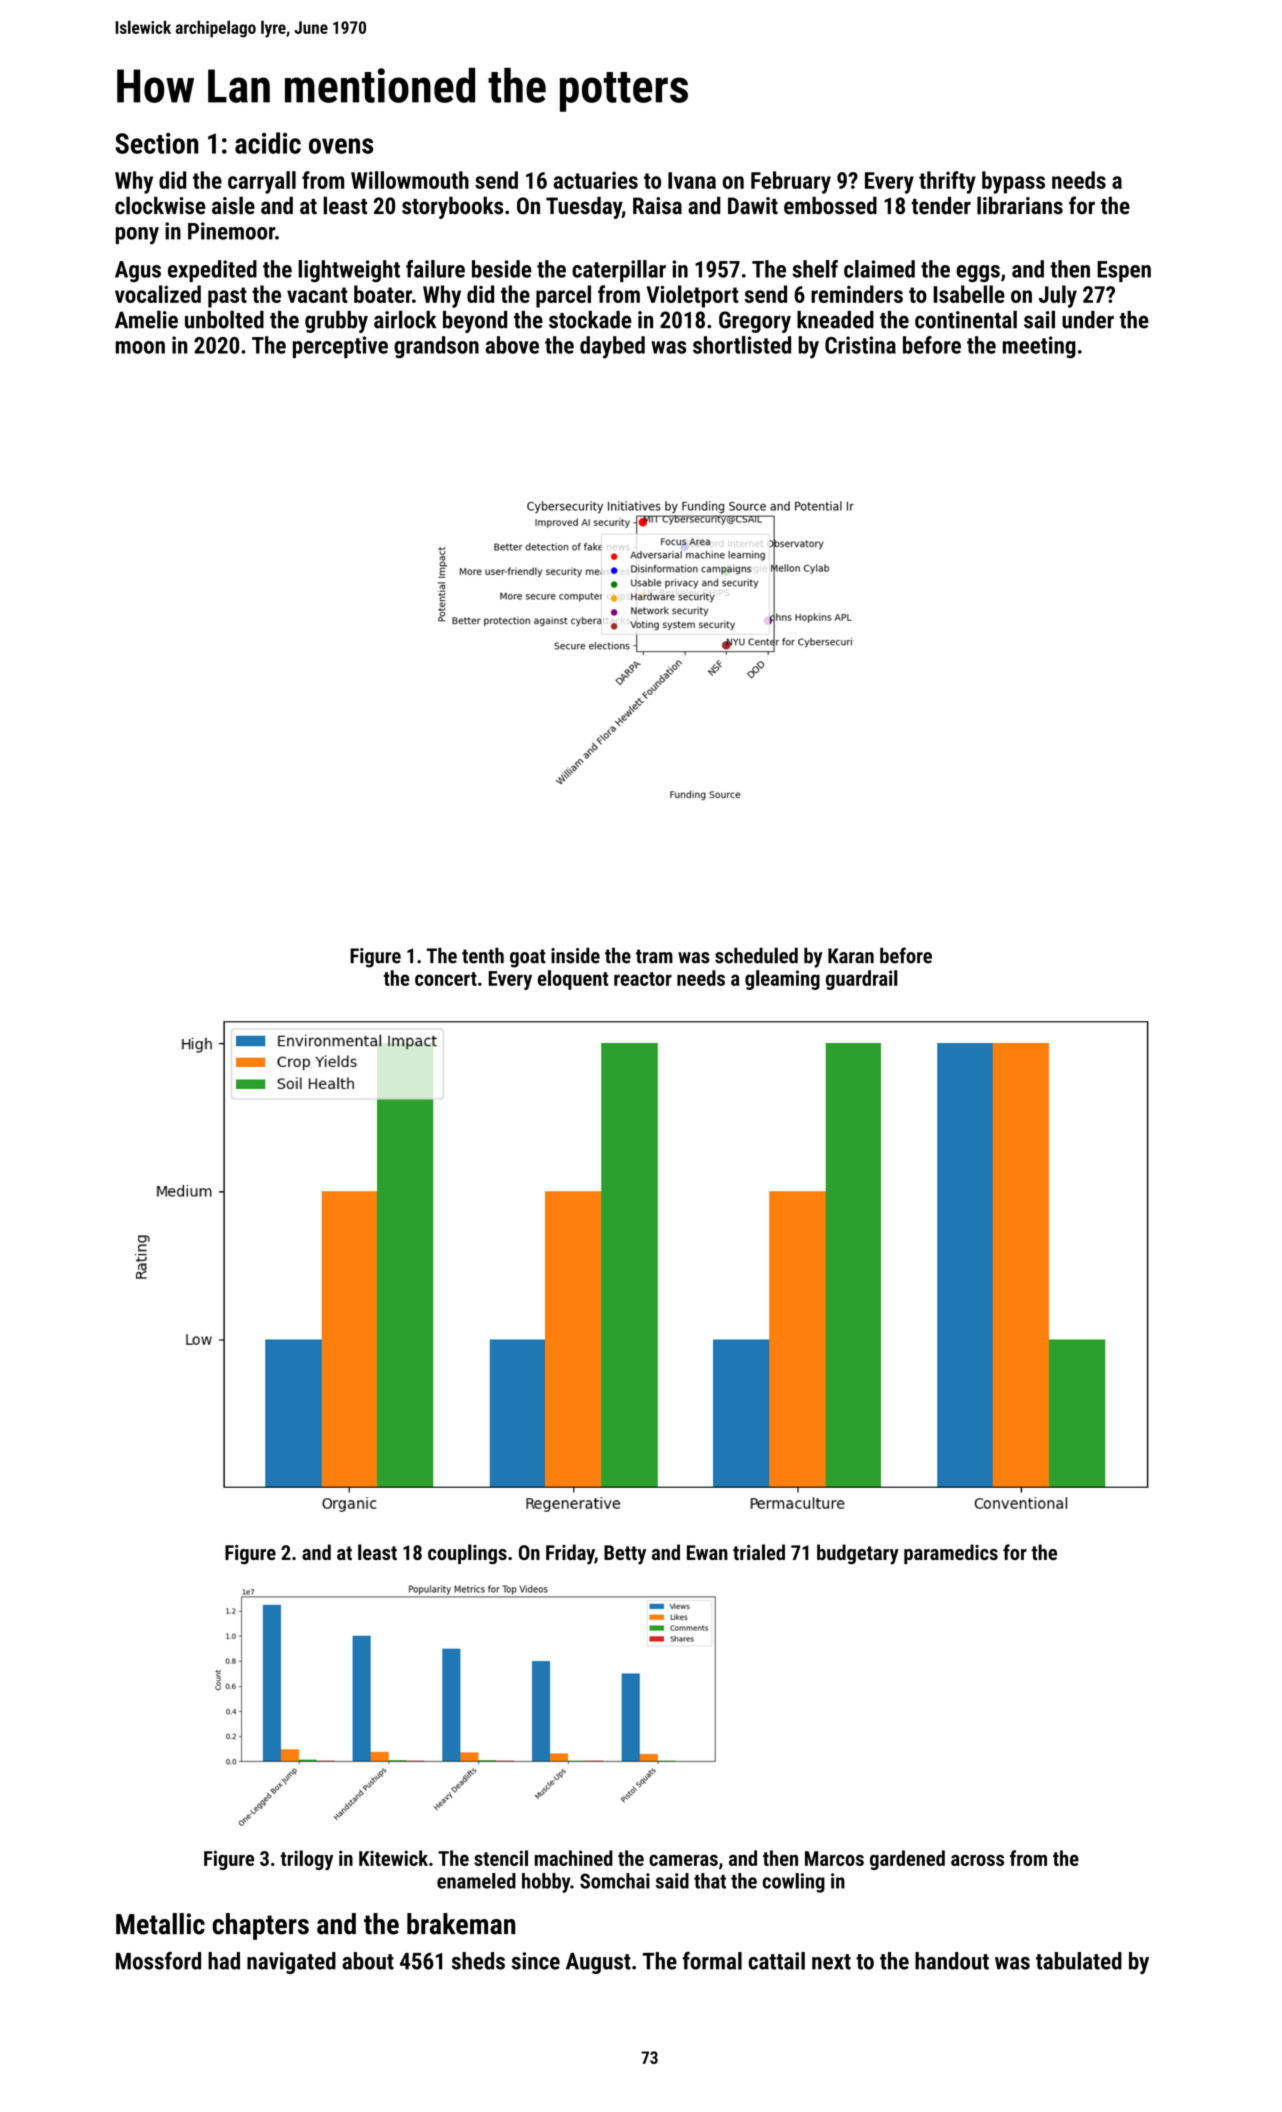 This screenshot has width=1282, height=2112. I want to click on meeting, so click(1039, 347).
